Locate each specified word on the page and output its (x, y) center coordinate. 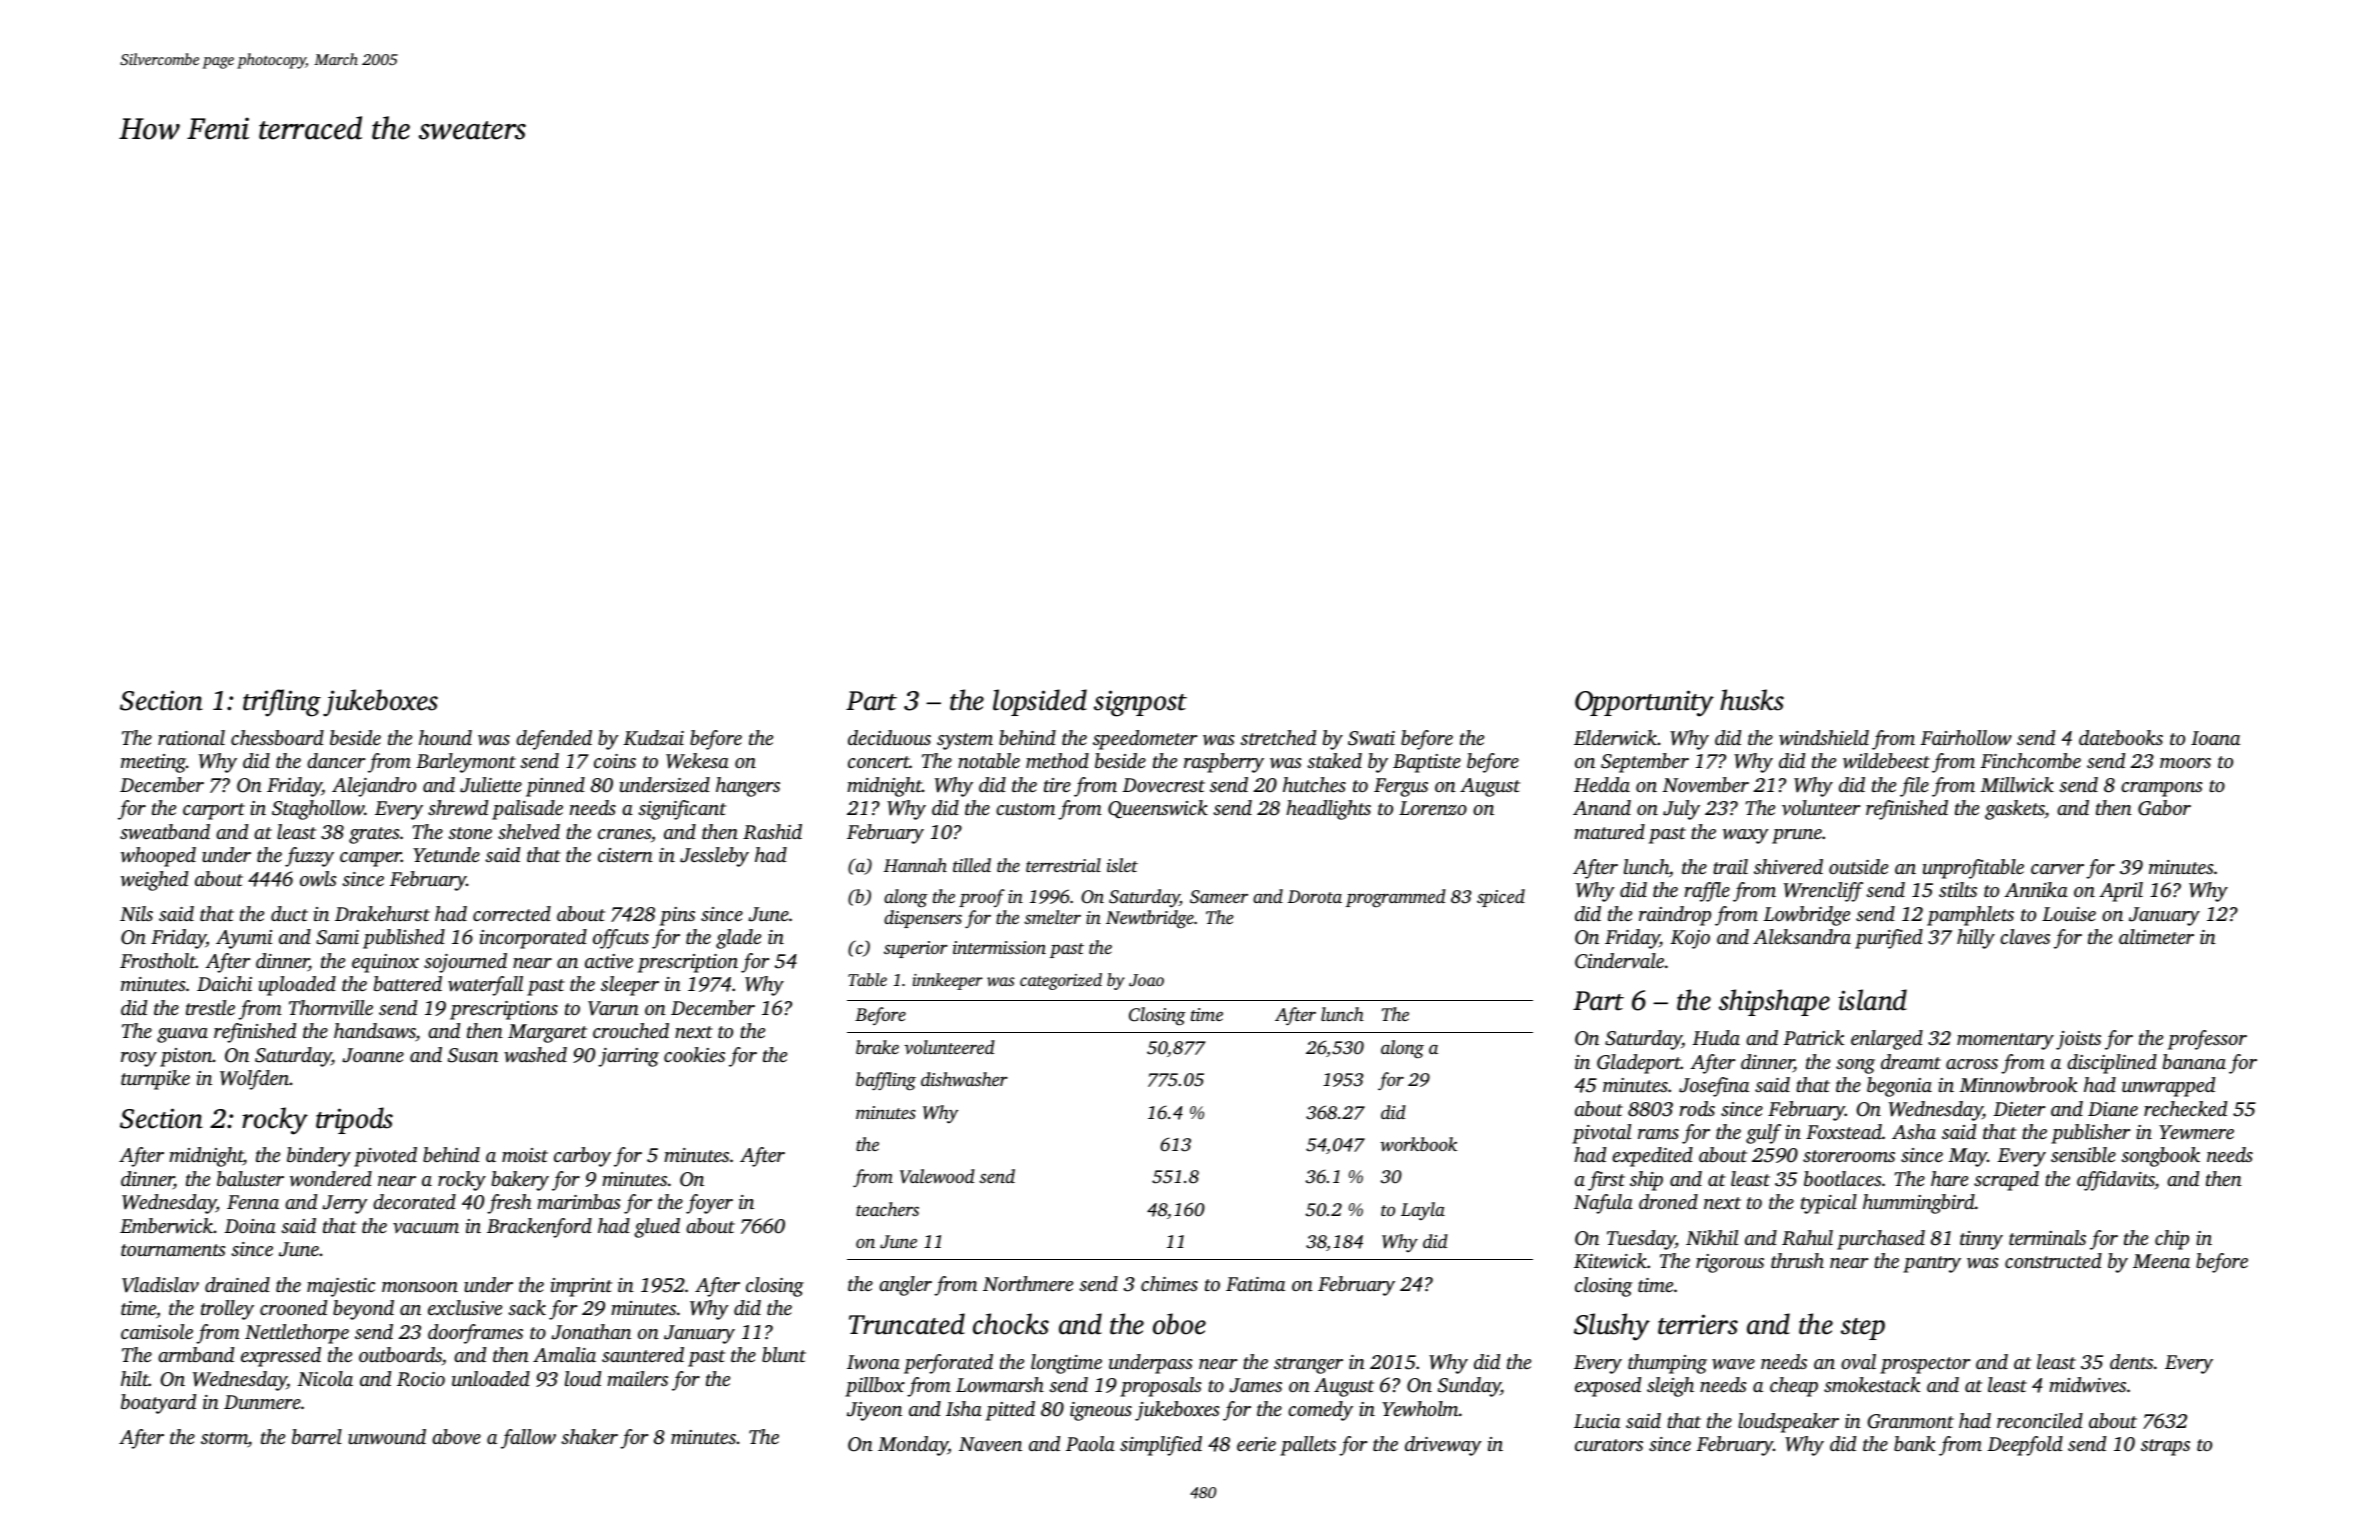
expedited (1652, 1157)
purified (1889, 939)
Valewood (937, 1176)
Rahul (1807, 1238)
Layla (1423, 1211)
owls (318, 878)
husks (1752, 700)
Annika (2036, 889)
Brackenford (539, 1228)
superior (916, 949)
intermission (999, 947)
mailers (637, 1378)
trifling (282, 703)
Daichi (224, 983)
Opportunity (1644, 703)
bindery (319, 1157)
